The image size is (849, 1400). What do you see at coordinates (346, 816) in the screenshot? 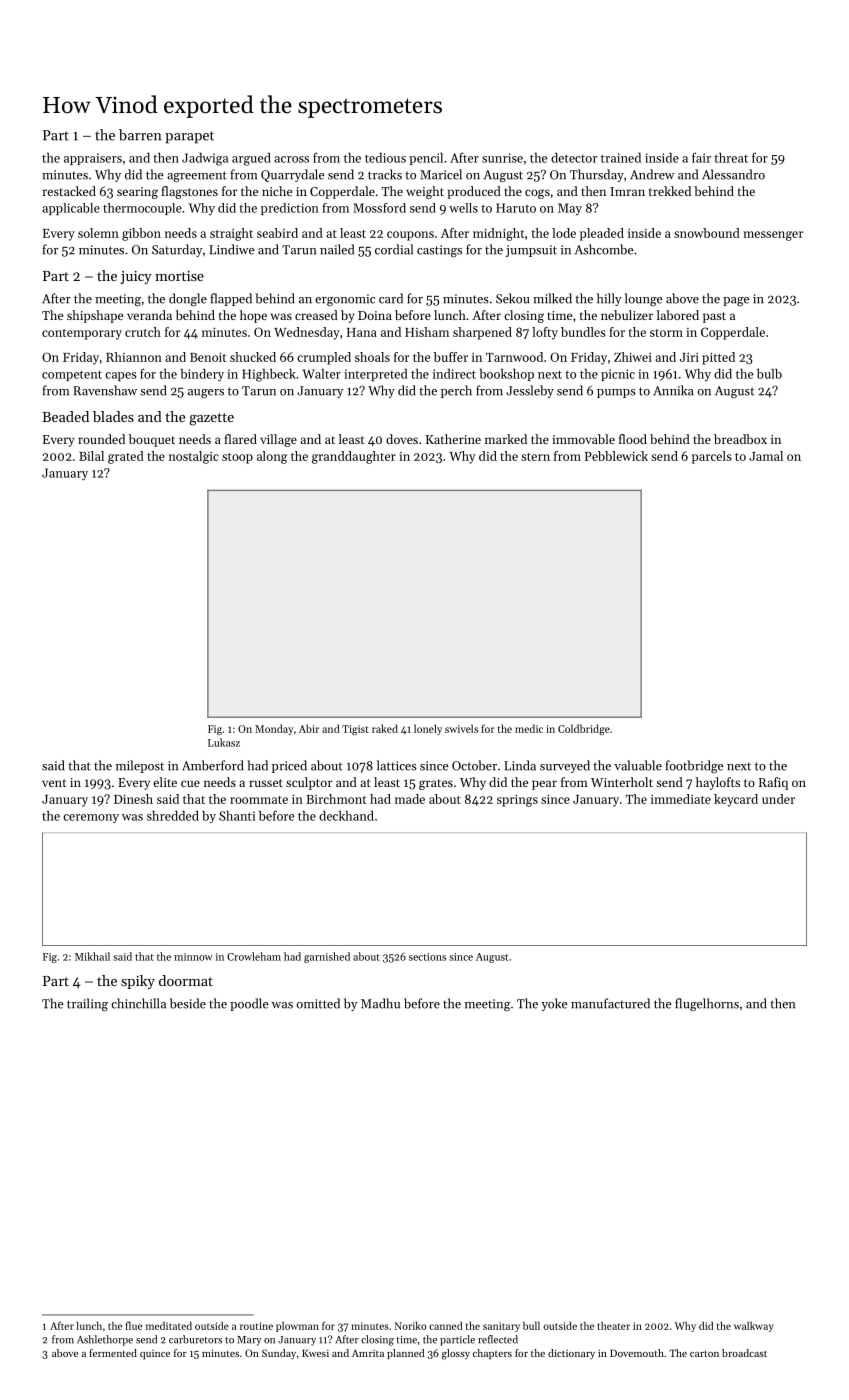
I see `deckhand` at bounding box center [346, 816].
